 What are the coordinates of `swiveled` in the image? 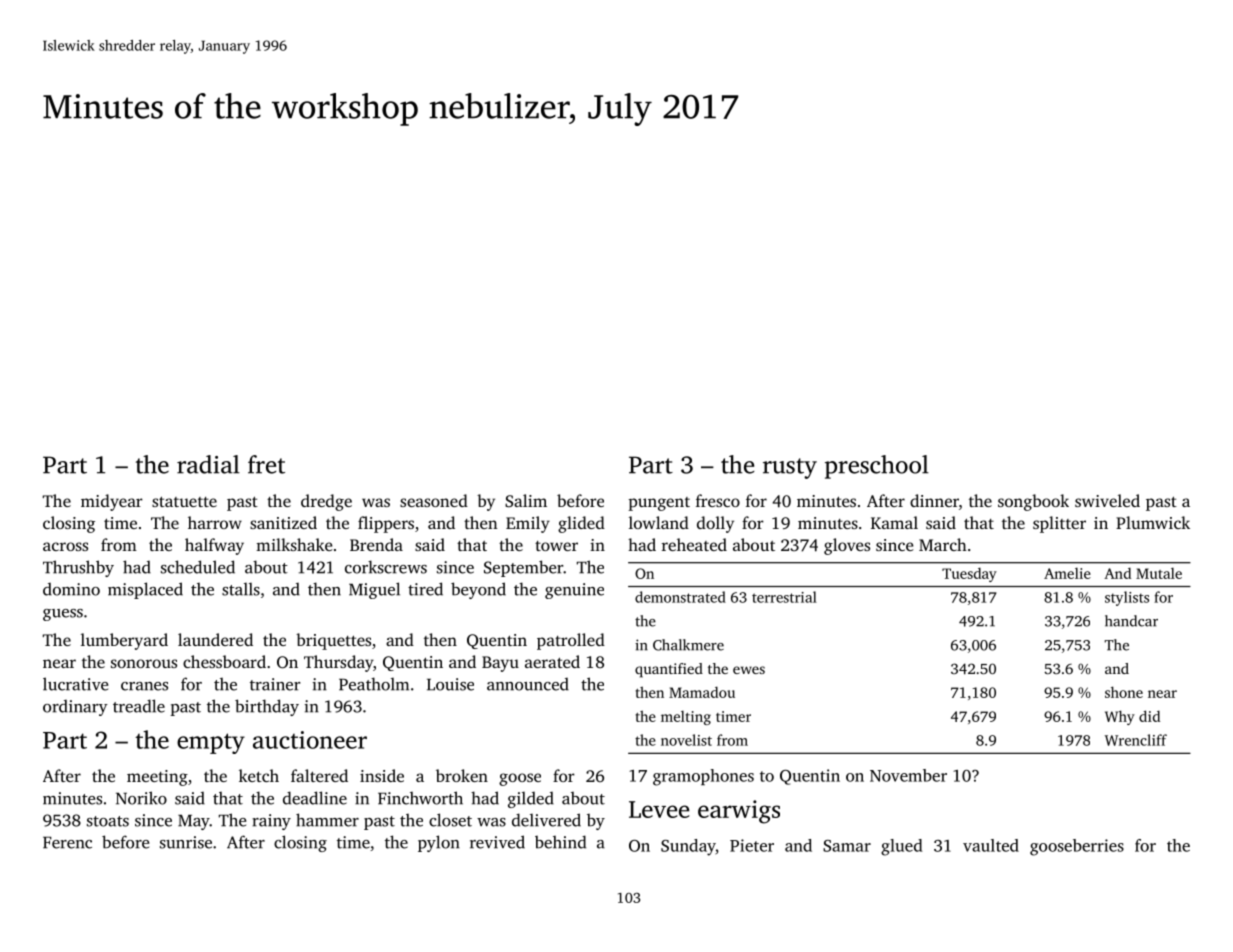 It's located at (1107, 500).
